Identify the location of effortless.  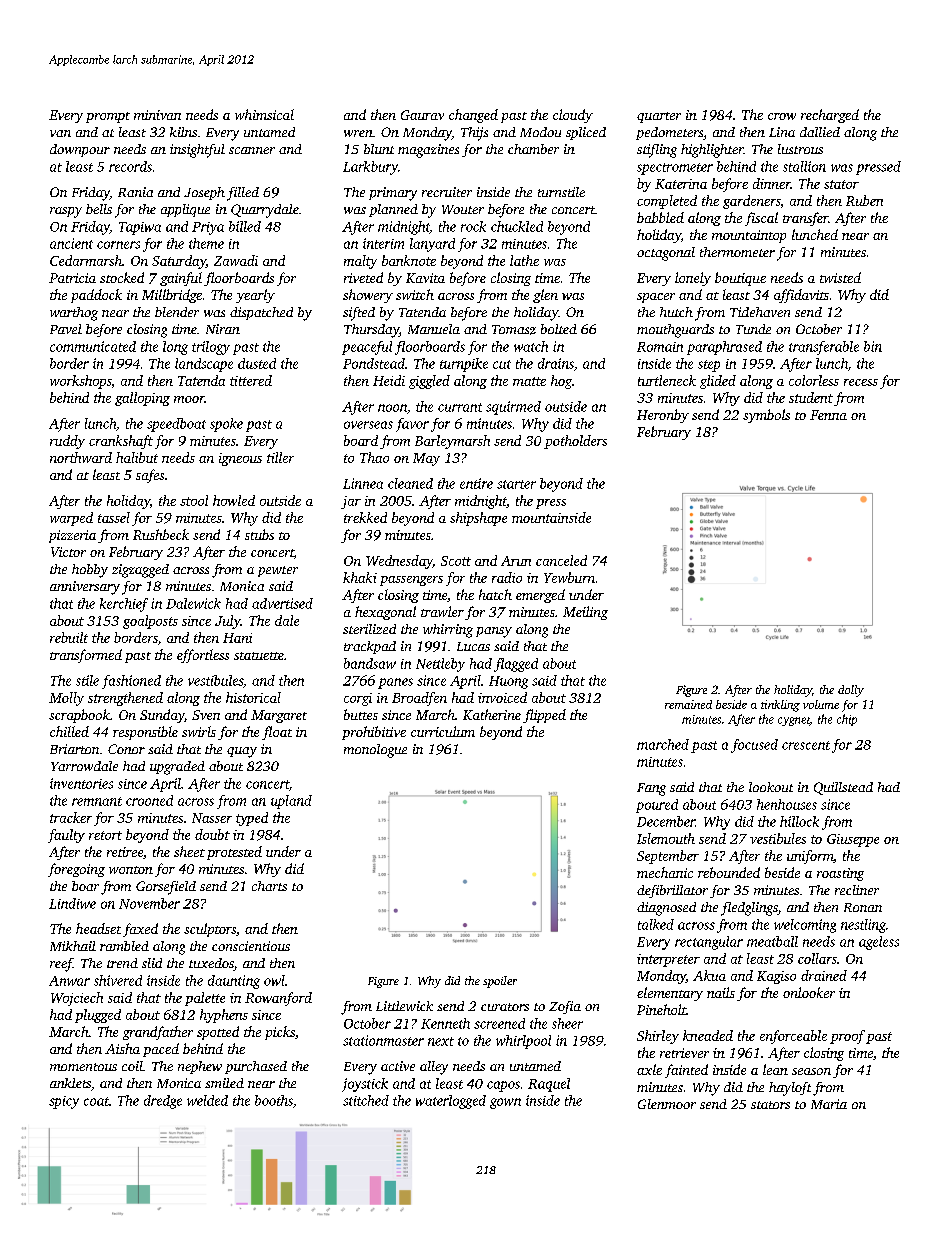
(203, 656).
